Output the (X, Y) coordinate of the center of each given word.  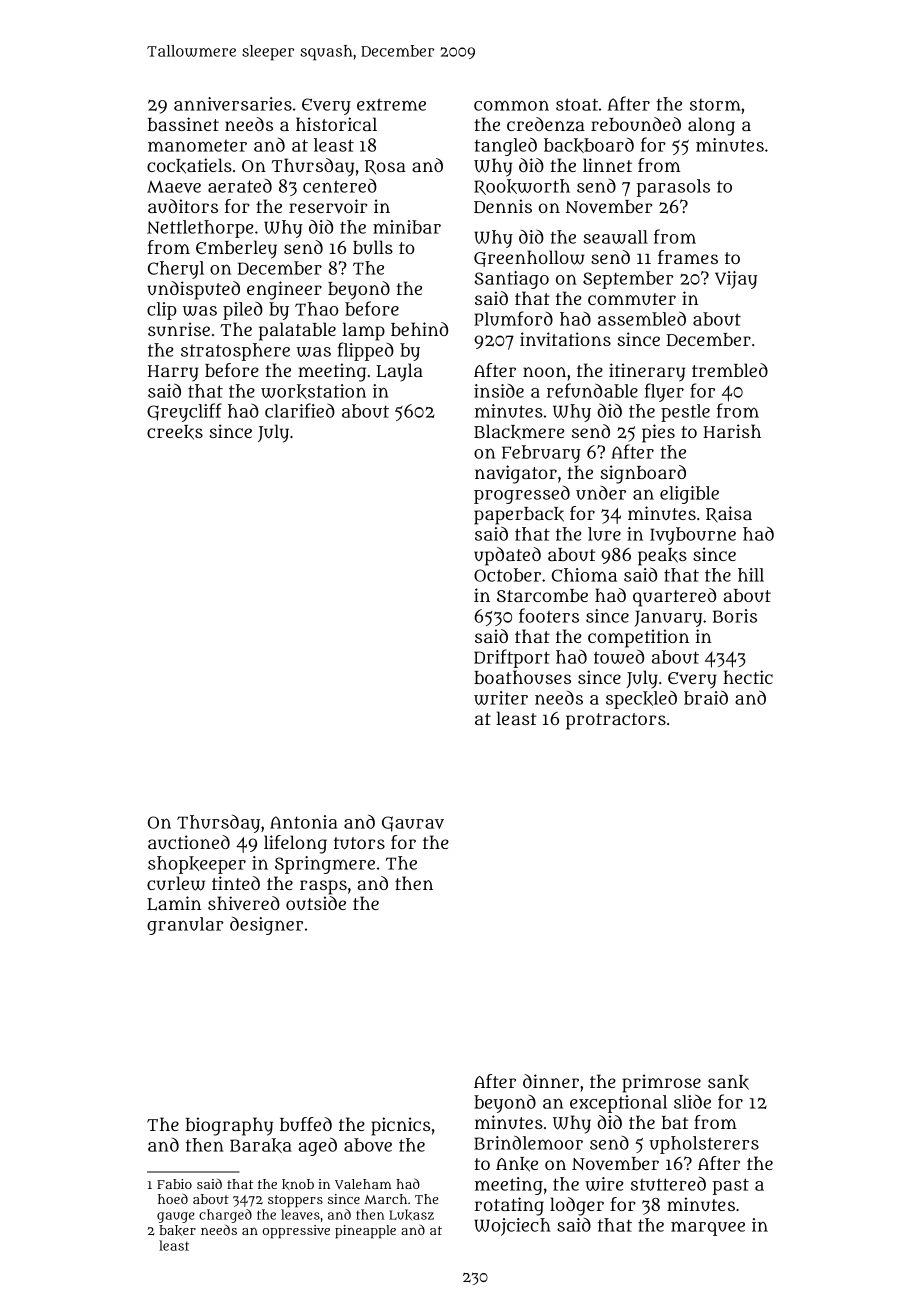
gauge (176, 1217)
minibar (407, 227)
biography (229, 1126)
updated (507, 556)
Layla (399, 372)
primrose (661, 1083)
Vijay (736, 280)
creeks (175, 432)
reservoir (328, 206)
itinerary (647, 372)
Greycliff (184, 412)
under (601, 493)
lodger (577, 1206)
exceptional (618, 1104)
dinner (551, 1081)
